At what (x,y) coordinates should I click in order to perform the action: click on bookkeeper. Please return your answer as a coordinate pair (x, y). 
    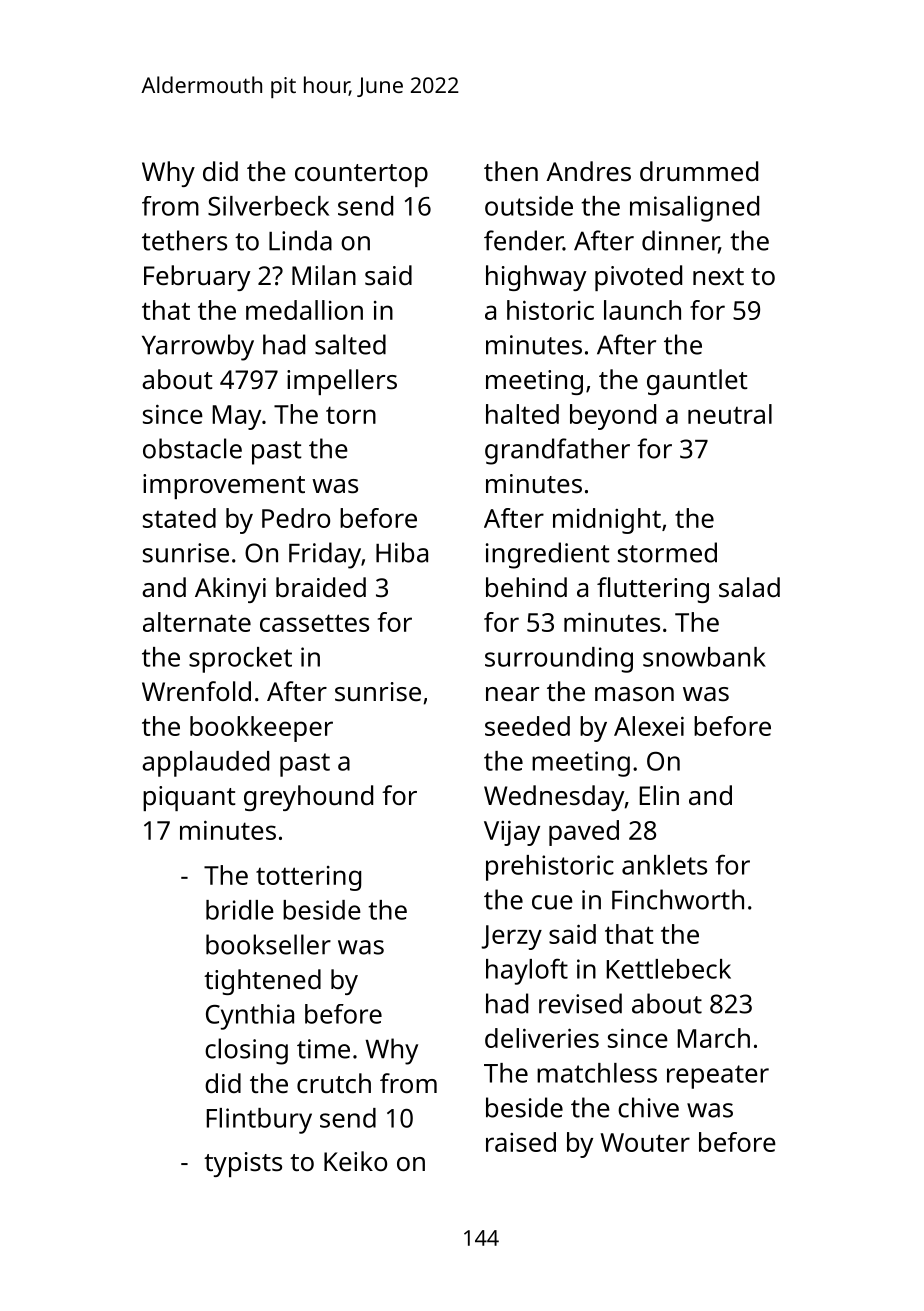
    Looking at the image, I should click on (261, 729).
